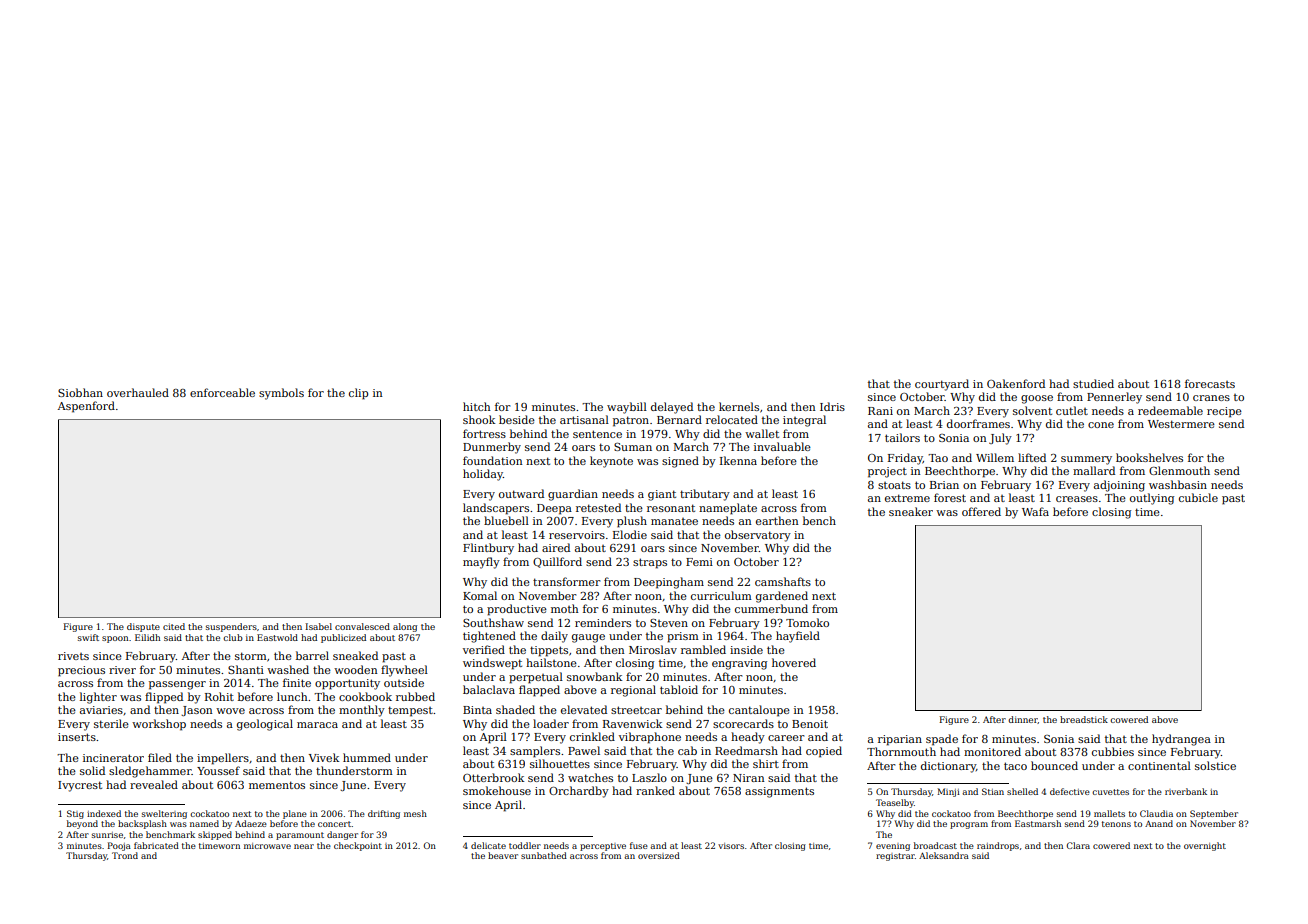 The image size is (1308, 924). What do you see at coordinates (277, 785) in the document?
I see `mementos` at bounding box center [277, 785].
